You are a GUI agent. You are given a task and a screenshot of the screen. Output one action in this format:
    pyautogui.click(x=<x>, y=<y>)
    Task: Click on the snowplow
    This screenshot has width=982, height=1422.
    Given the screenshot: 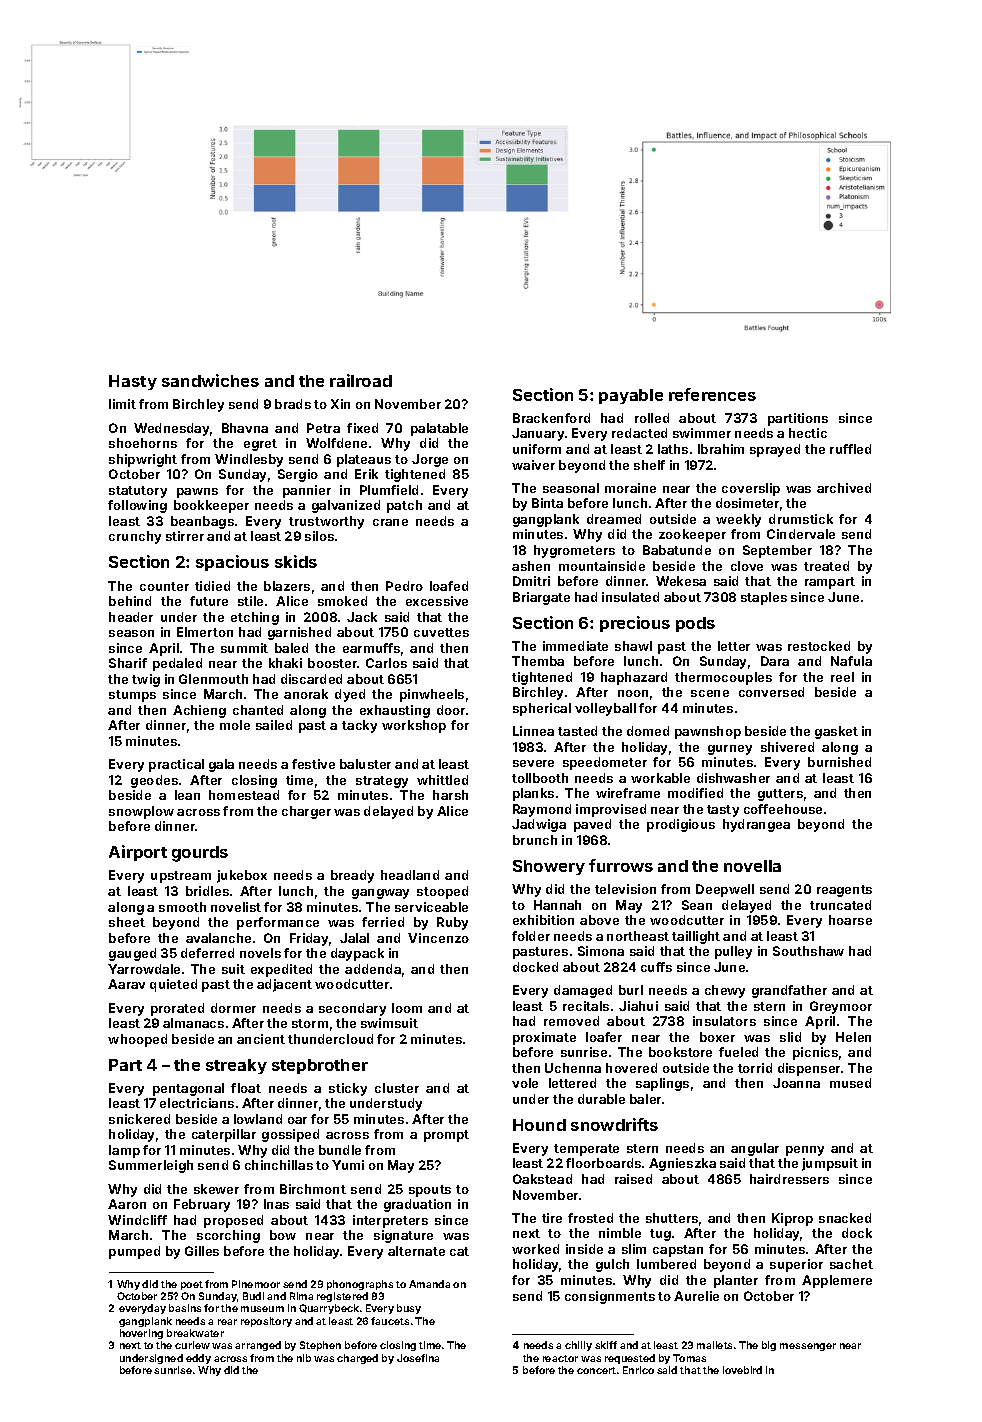 What is the action you would take?
    pyautogui.click(x=141, y=812)
